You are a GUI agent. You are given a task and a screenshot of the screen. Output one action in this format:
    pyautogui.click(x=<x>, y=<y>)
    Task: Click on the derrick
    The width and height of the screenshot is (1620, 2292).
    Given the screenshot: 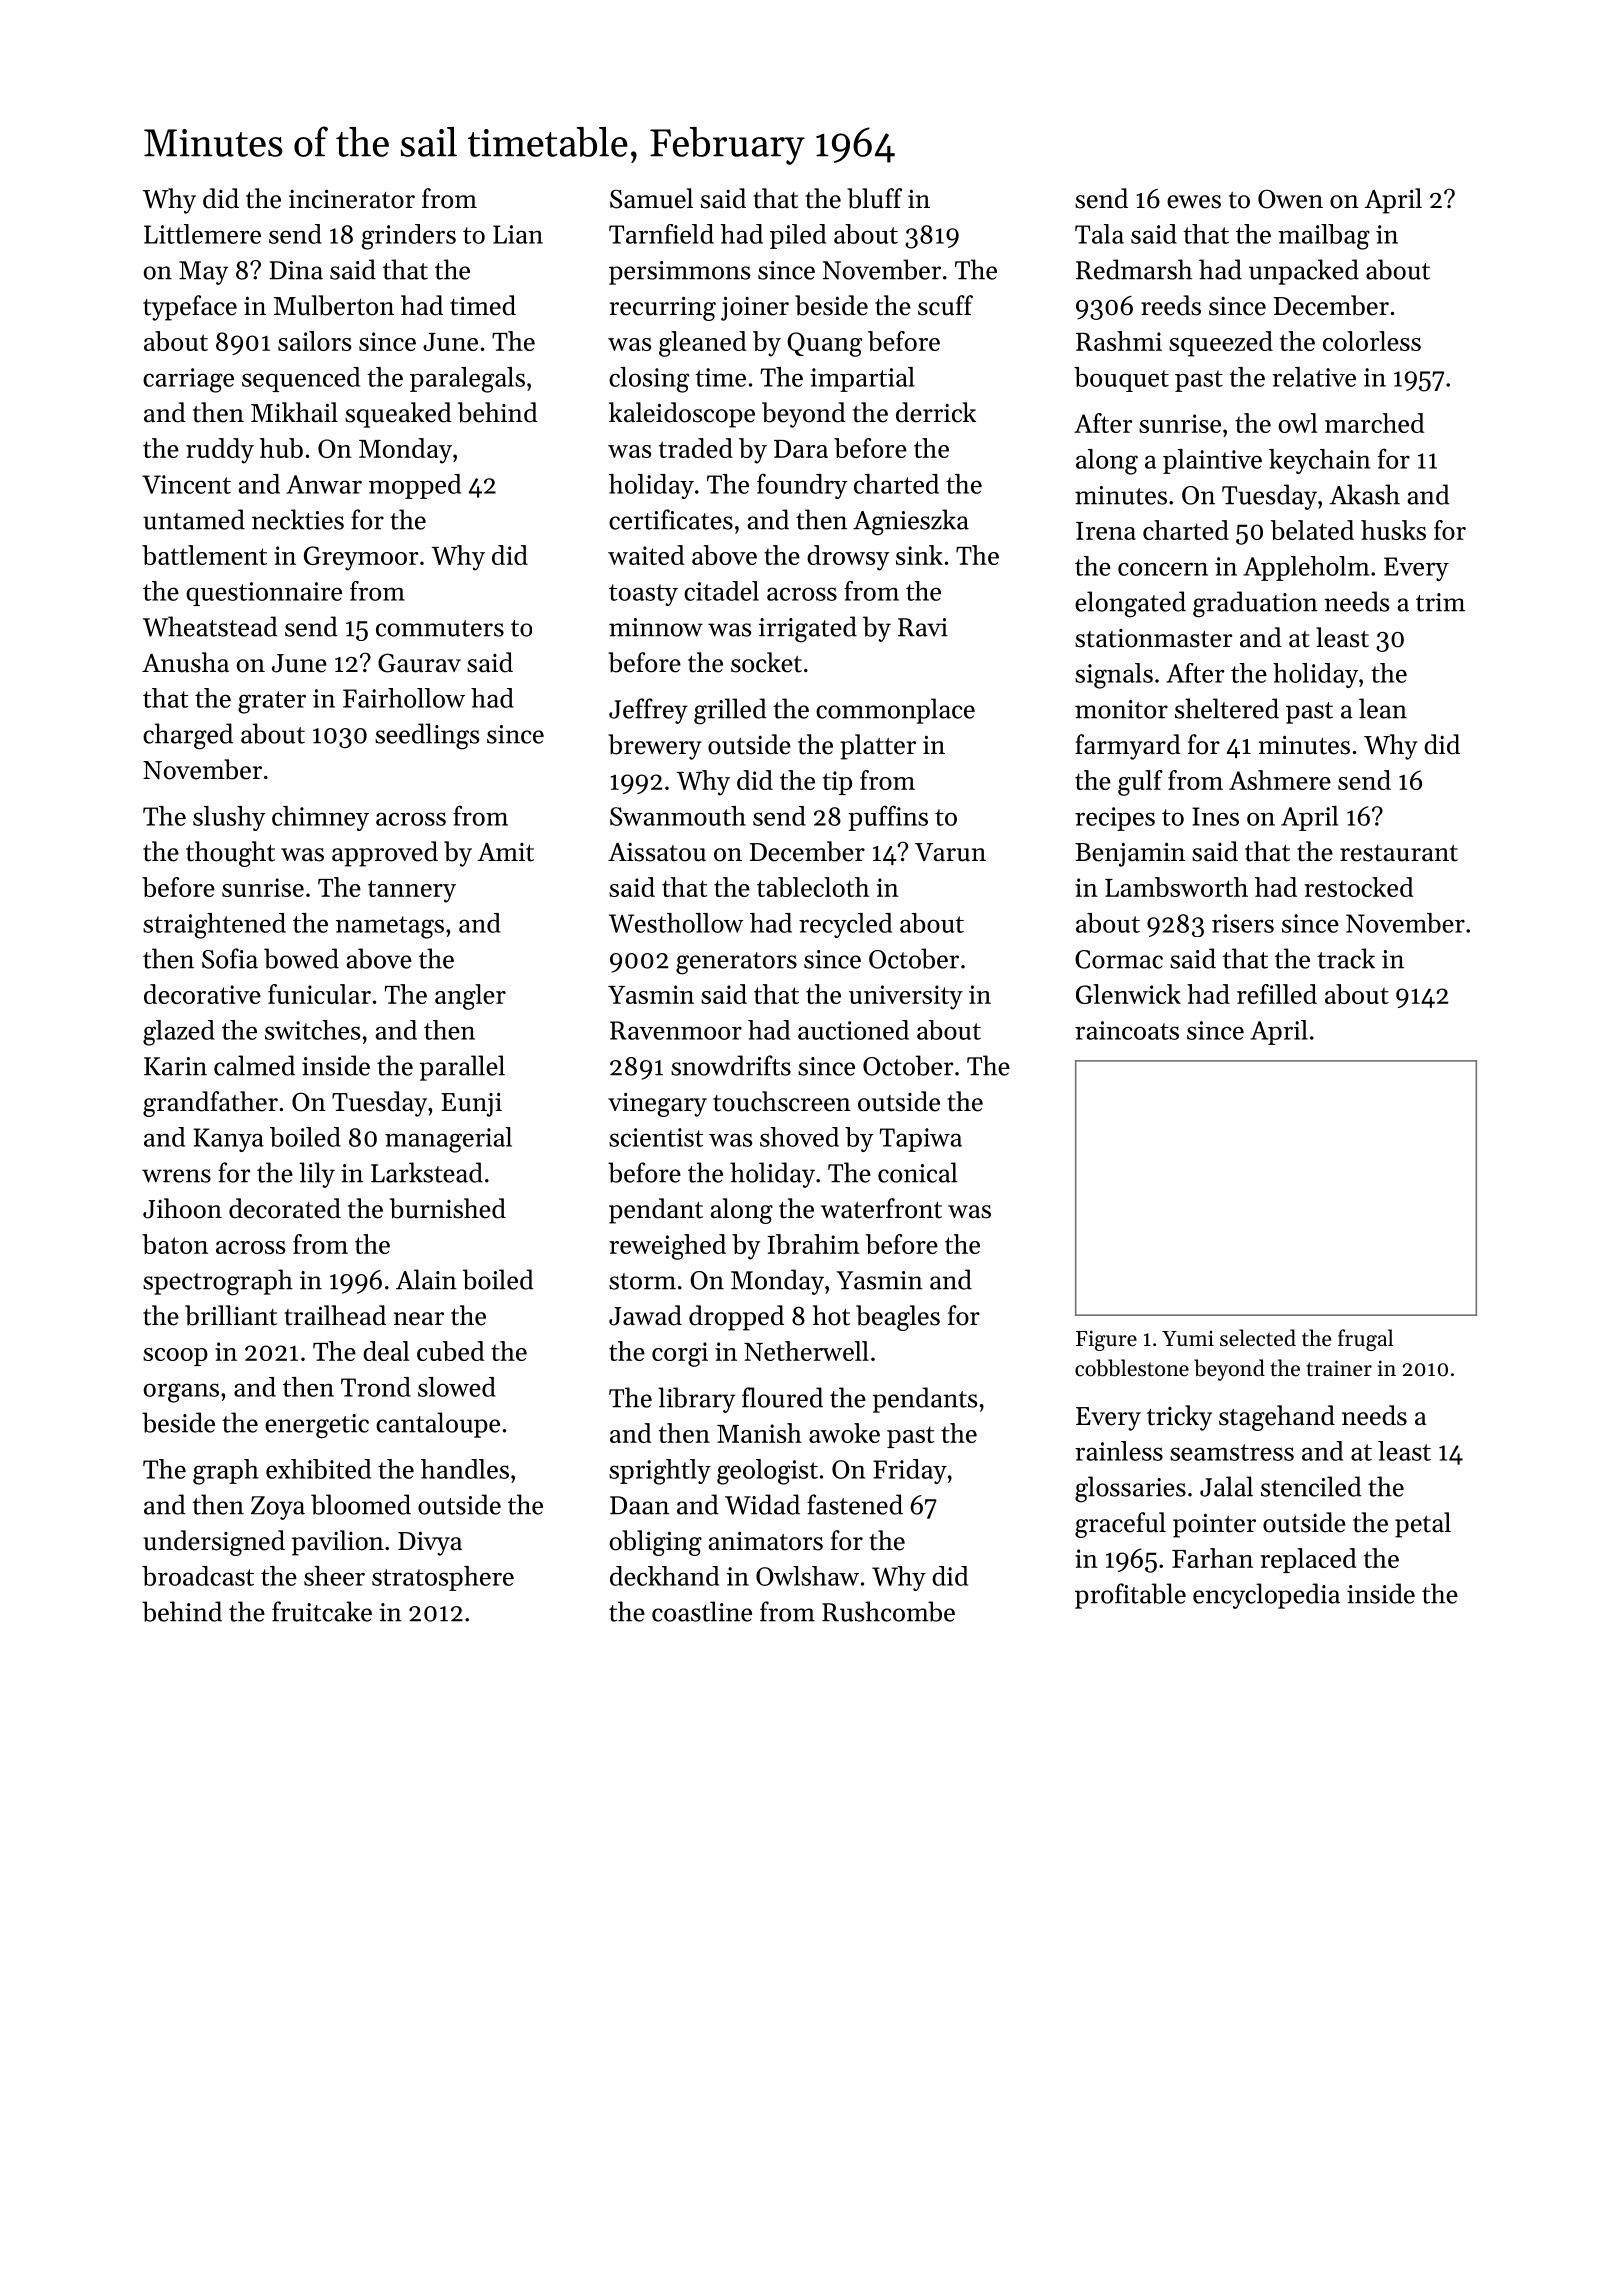 What is the action you would take?
    pyautogui.click(x=936, y=412)
